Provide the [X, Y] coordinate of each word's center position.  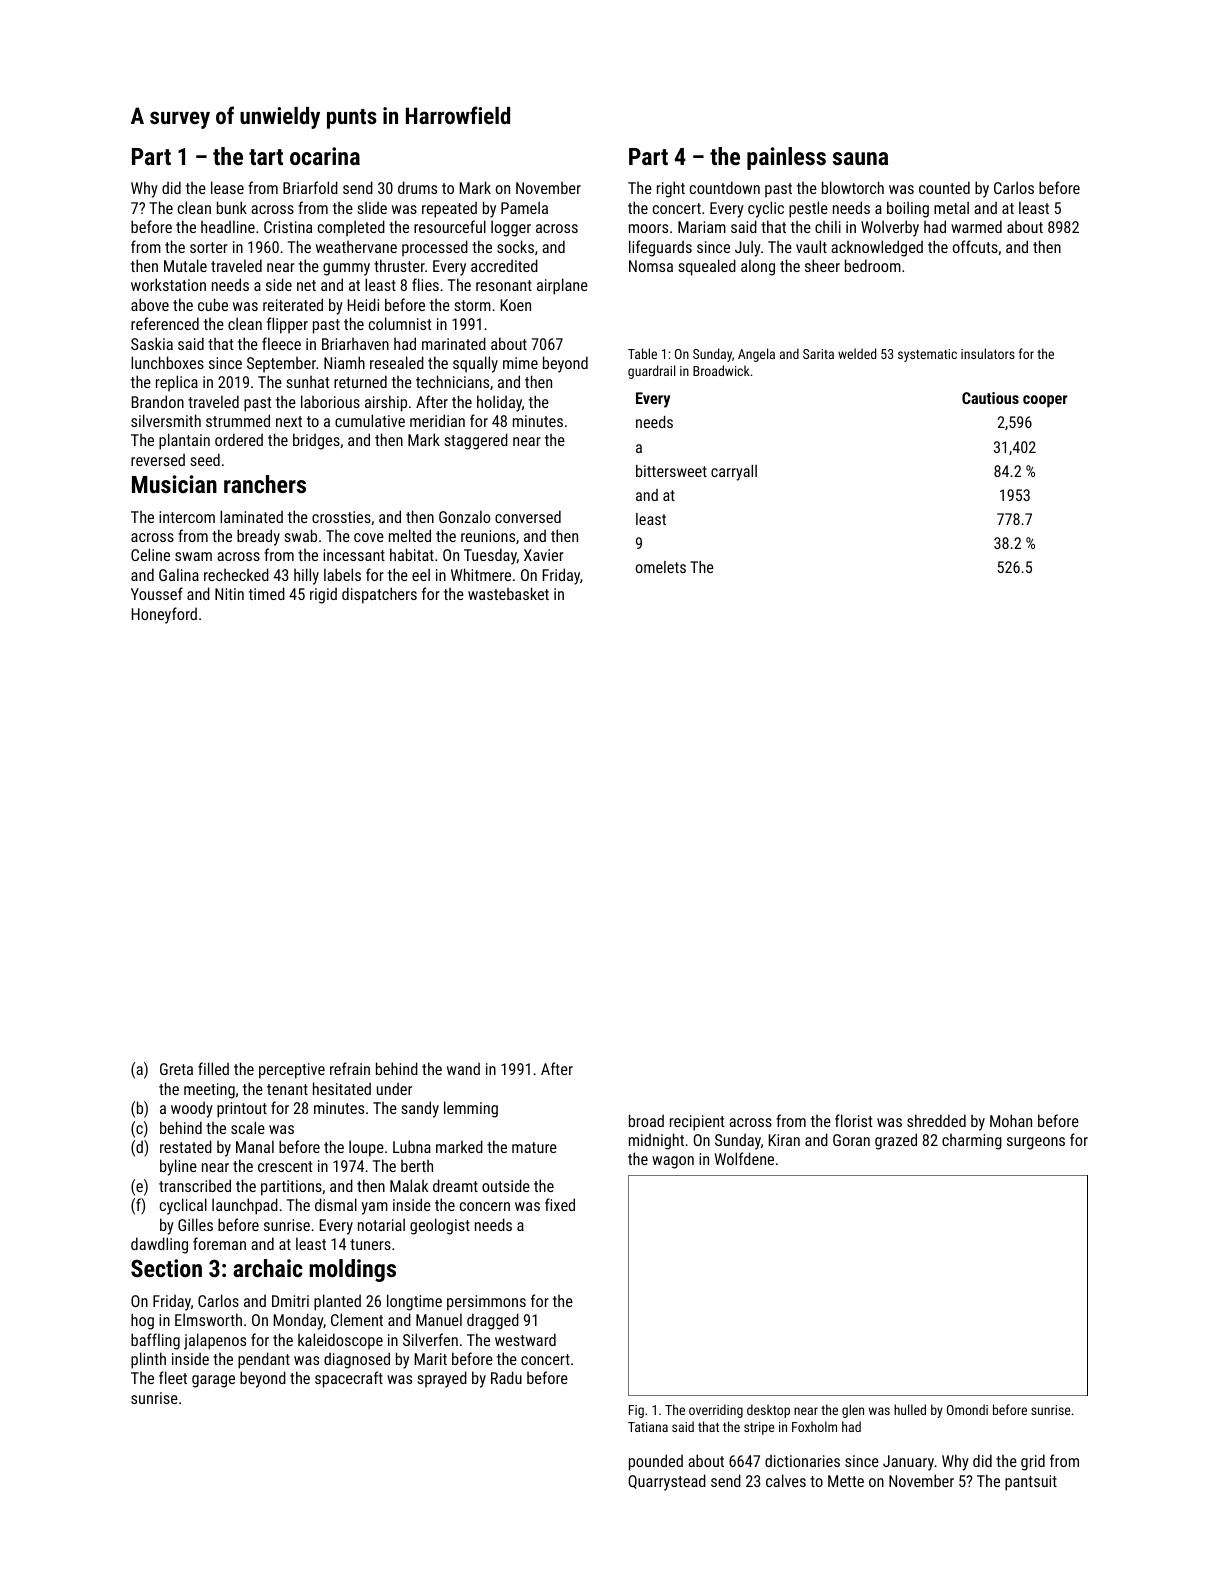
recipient [697, 1123]
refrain [350, 1068]
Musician [174, 484]
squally [475, 364]
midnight [656, 1141]
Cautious [990, 398]
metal [951, 207]
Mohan [1011, 1120]
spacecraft [349, 1379]
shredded [936, 1120]
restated [186, 1146]
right [671, 189]
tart [266, 157]
